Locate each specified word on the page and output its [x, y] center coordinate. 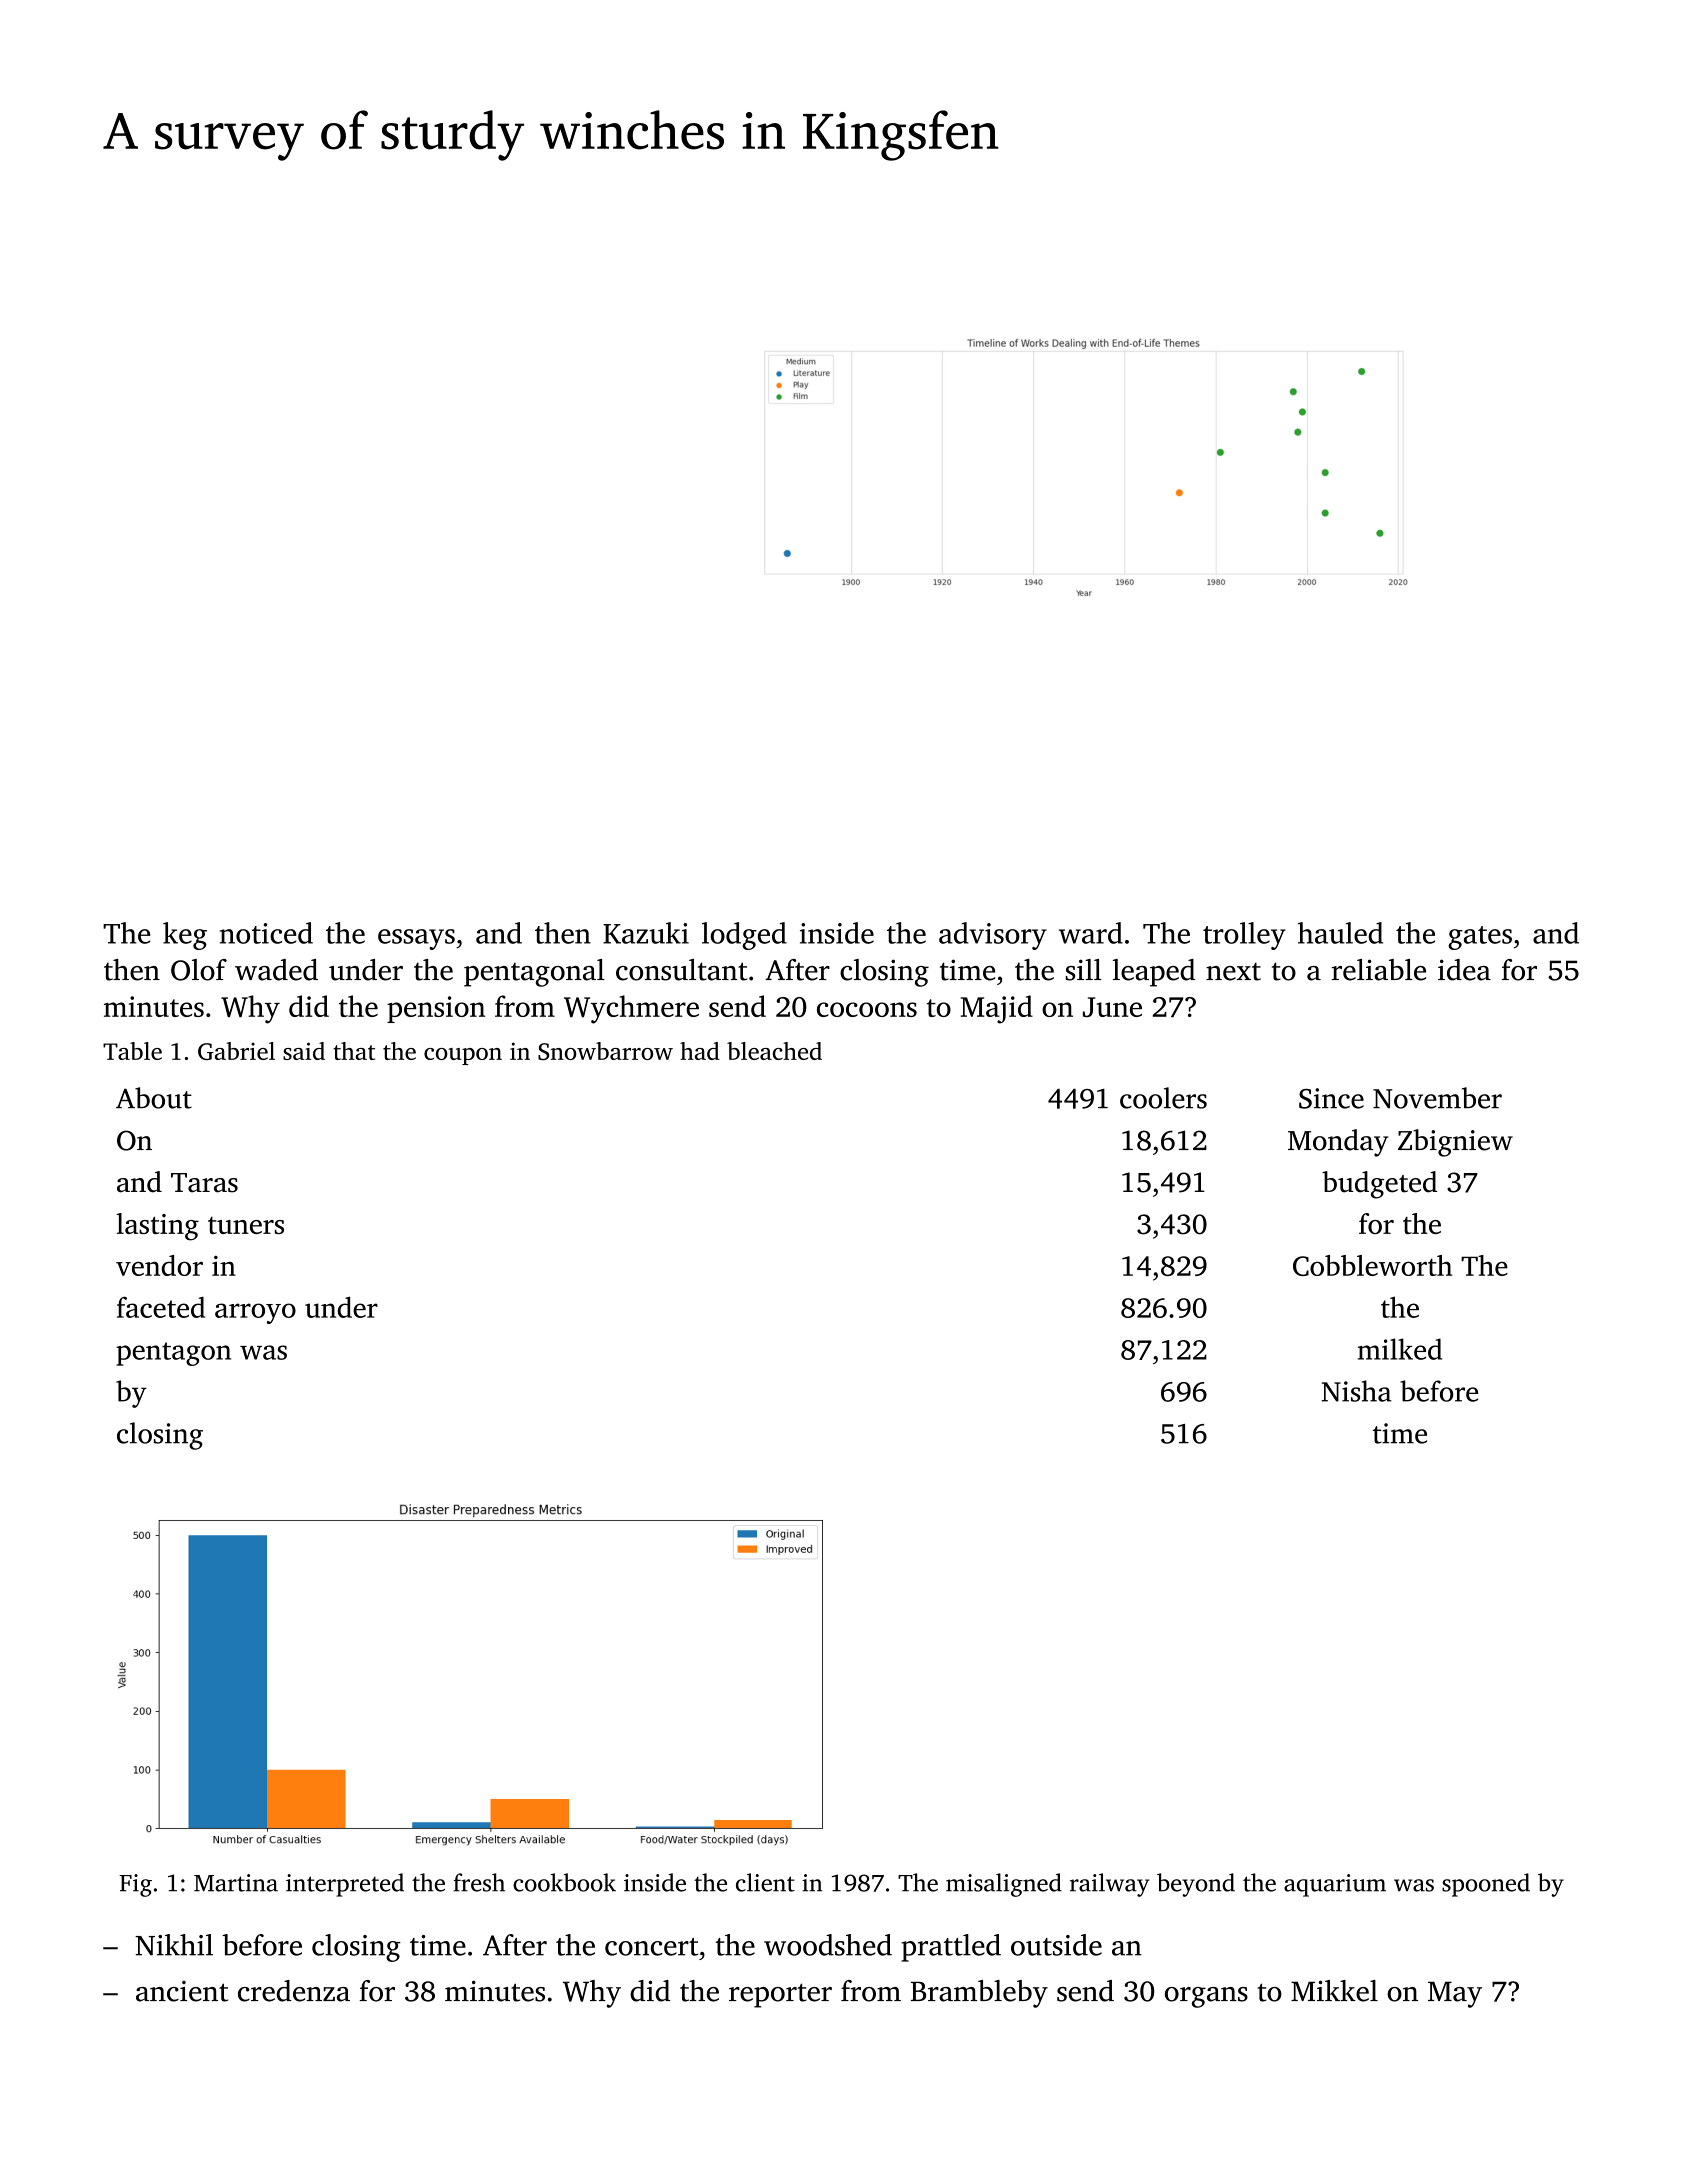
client [765, 1882]
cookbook [564, 1882]
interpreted [345, 1885]
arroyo [255, 1313]
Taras [204, 1183]
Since [1331, 1098]
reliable [1378, 970]
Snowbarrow [605, 1051]
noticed [266, 933]
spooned [1486, 1885]
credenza [294, 1991]
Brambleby [979, 1994]
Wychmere [631, 1009]
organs [1206, 1997]
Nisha [1357, 1391]
